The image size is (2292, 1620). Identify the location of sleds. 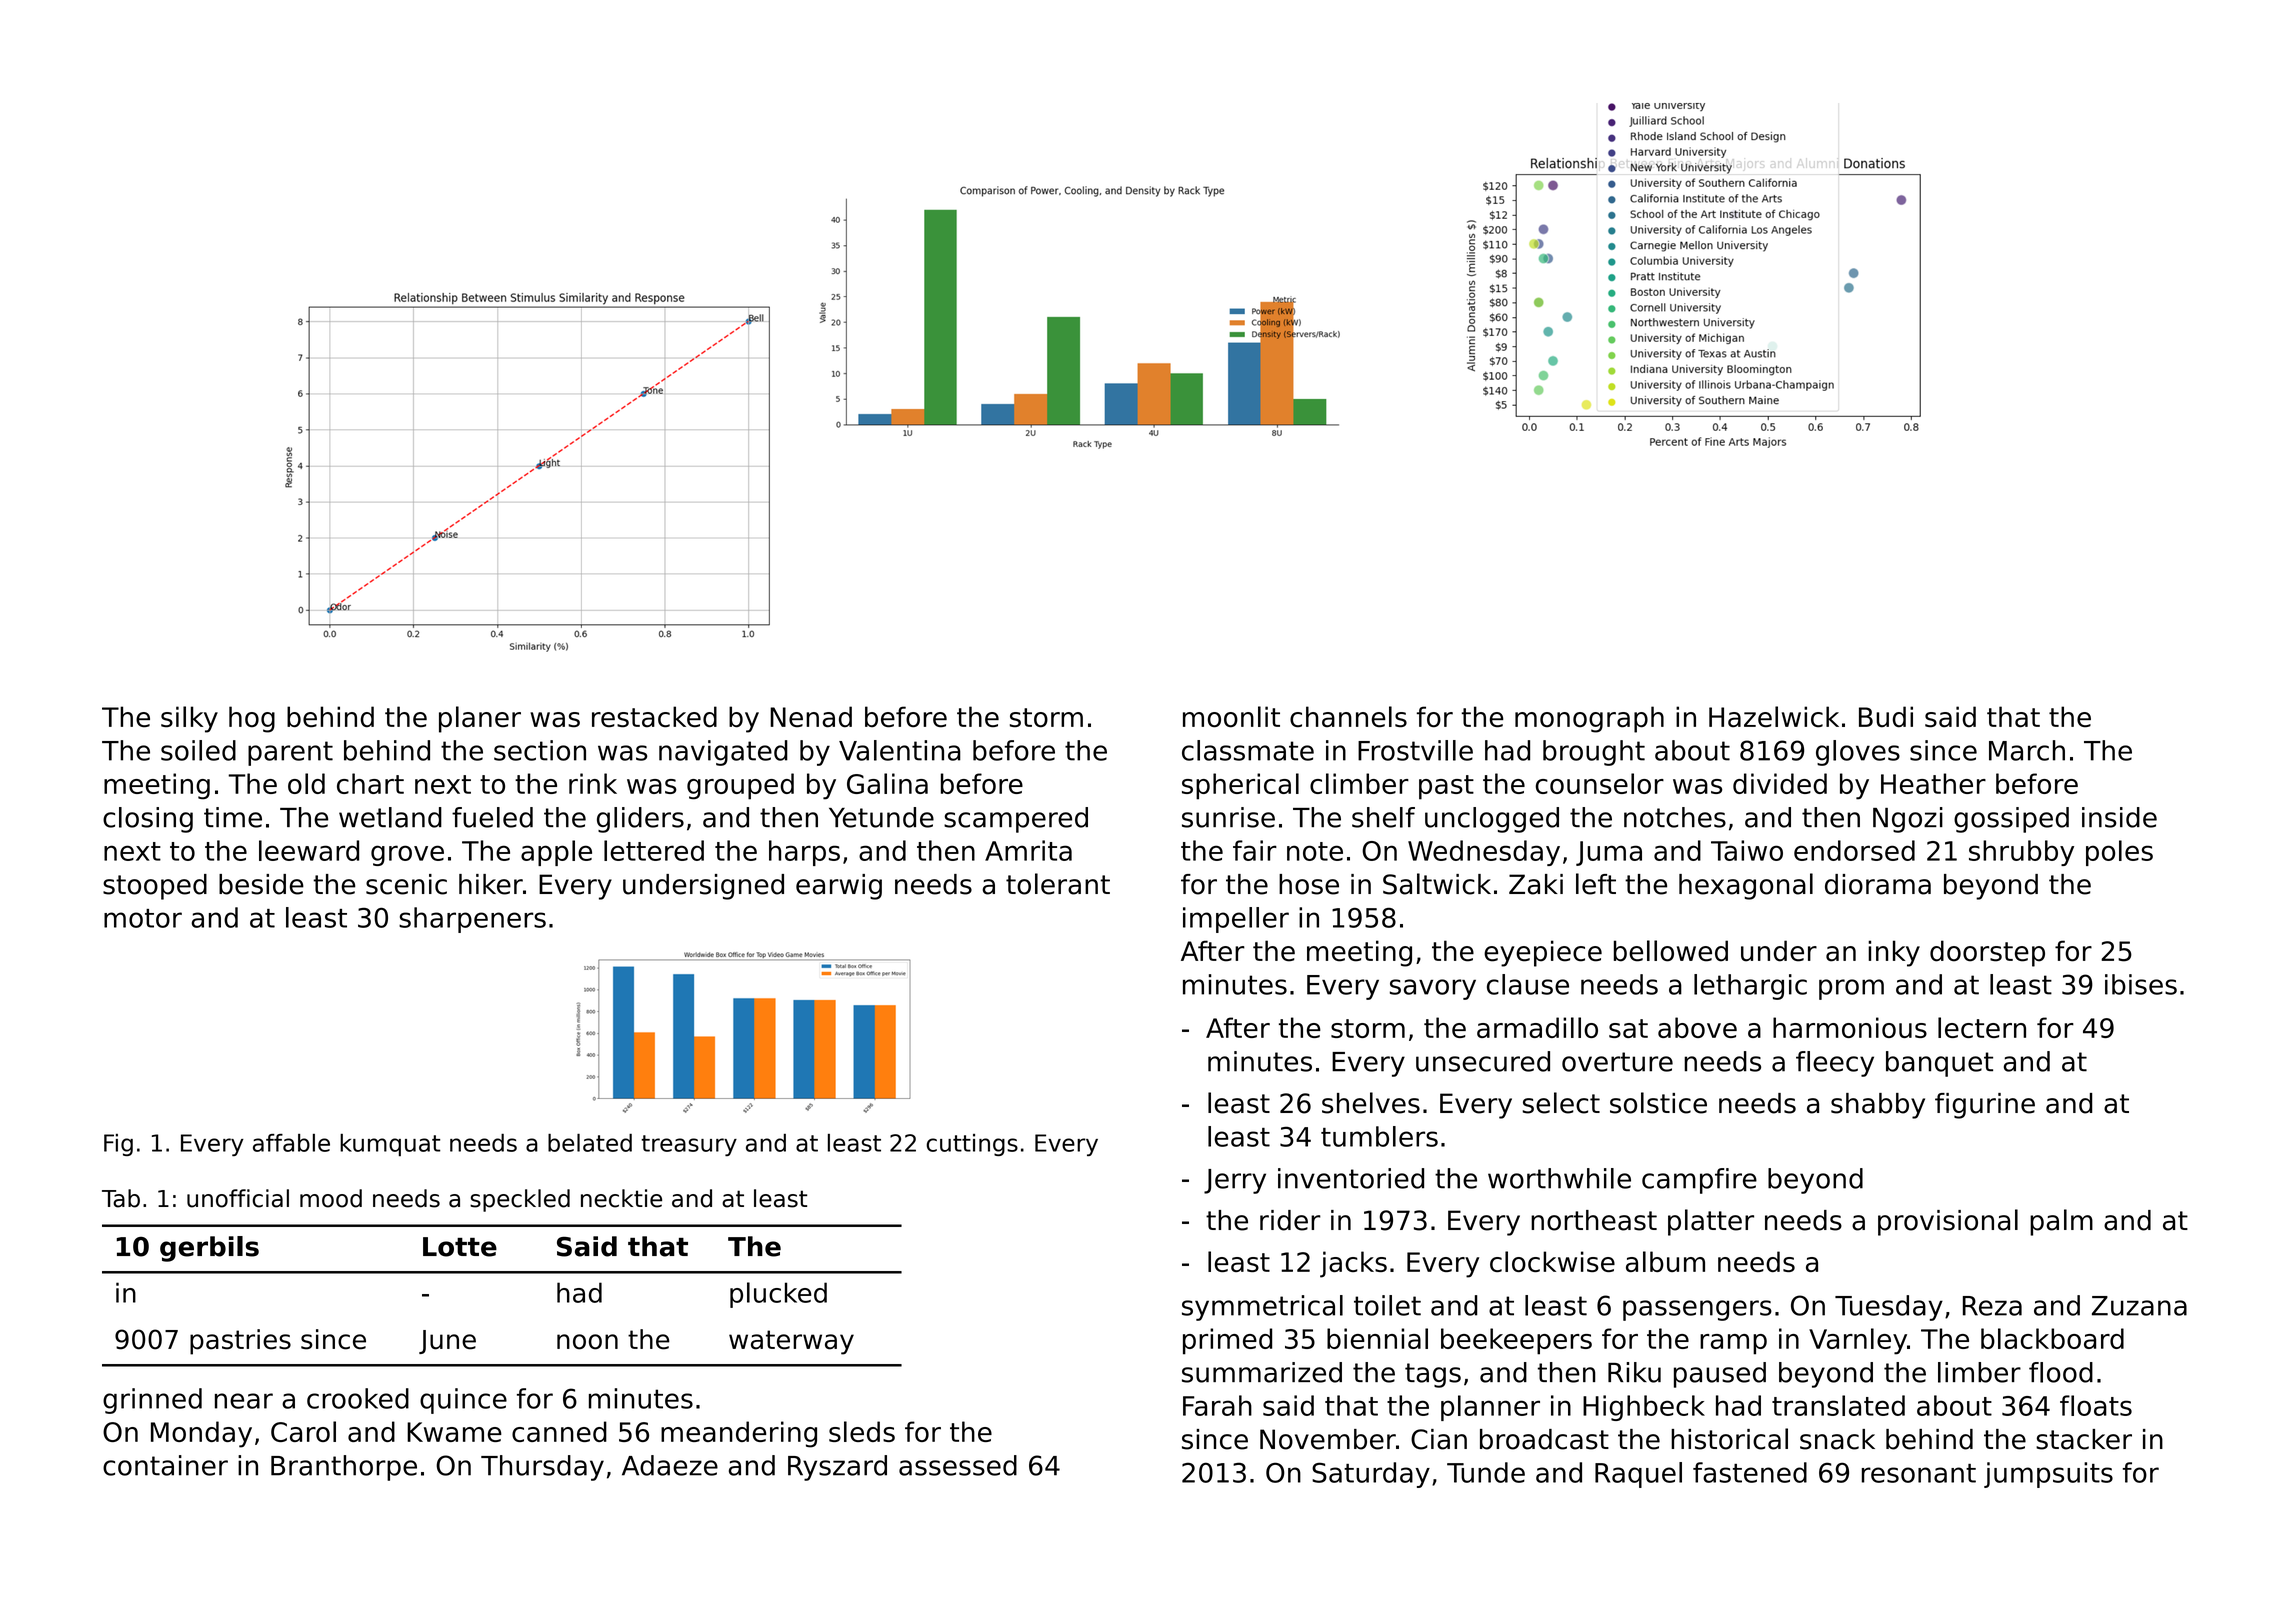
(862, 1431).
